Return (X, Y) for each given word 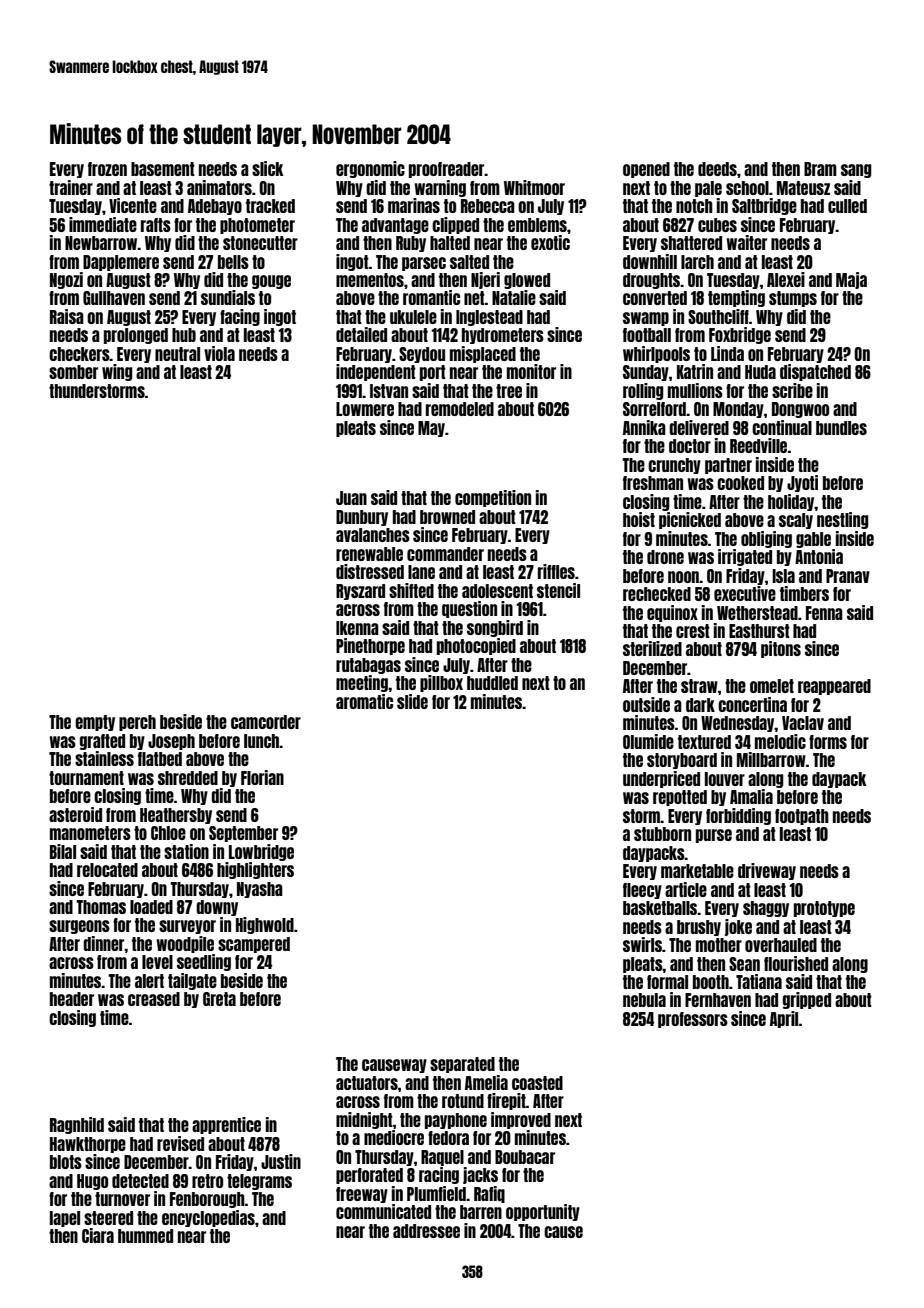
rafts (156, 225)
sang (856, 171)
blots (66, 1162)
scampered (254, 945)
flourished (796, 963)
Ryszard (360, 592)
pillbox (441, 683)
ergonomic (370, 169)
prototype (824, 909)
